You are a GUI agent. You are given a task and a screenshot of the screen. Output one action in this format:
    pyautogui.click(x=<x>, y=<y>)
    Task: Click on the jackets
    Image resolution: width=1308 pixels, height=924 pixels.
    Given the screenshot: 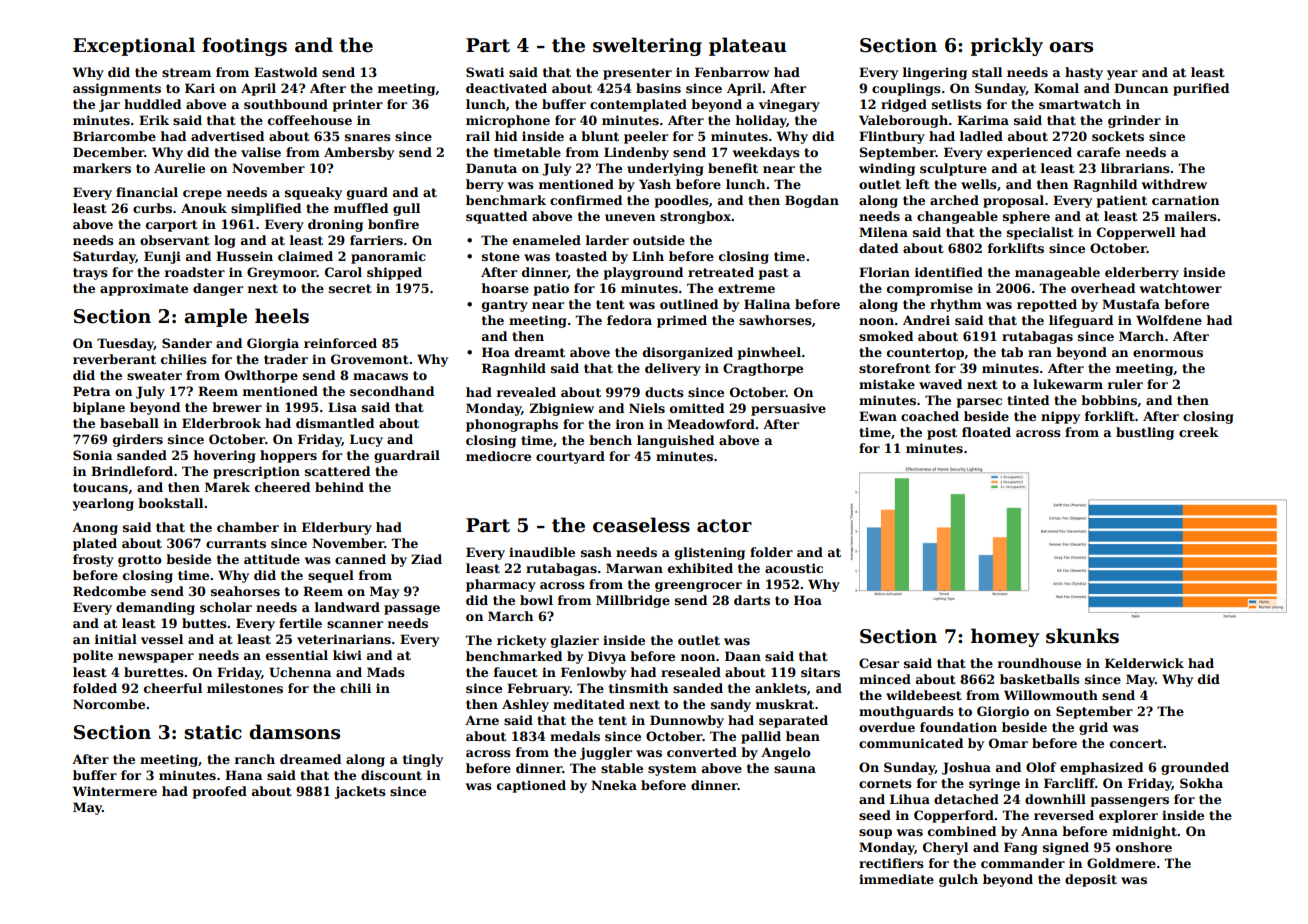 What is the action you would take?
    pyautogui.click(x=360, y=792)
